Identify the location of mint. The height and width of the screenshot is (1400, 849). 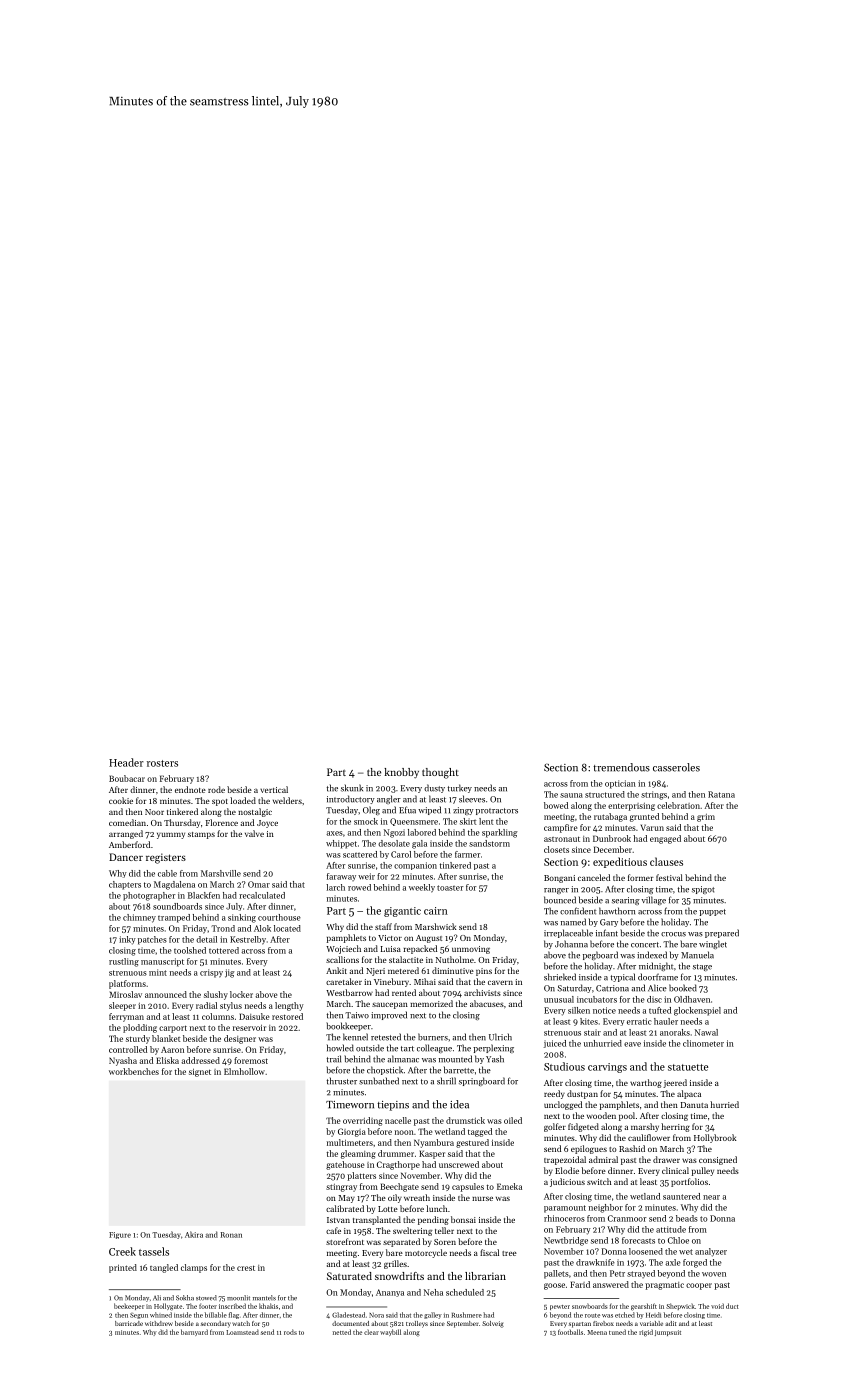
(158, 972).
